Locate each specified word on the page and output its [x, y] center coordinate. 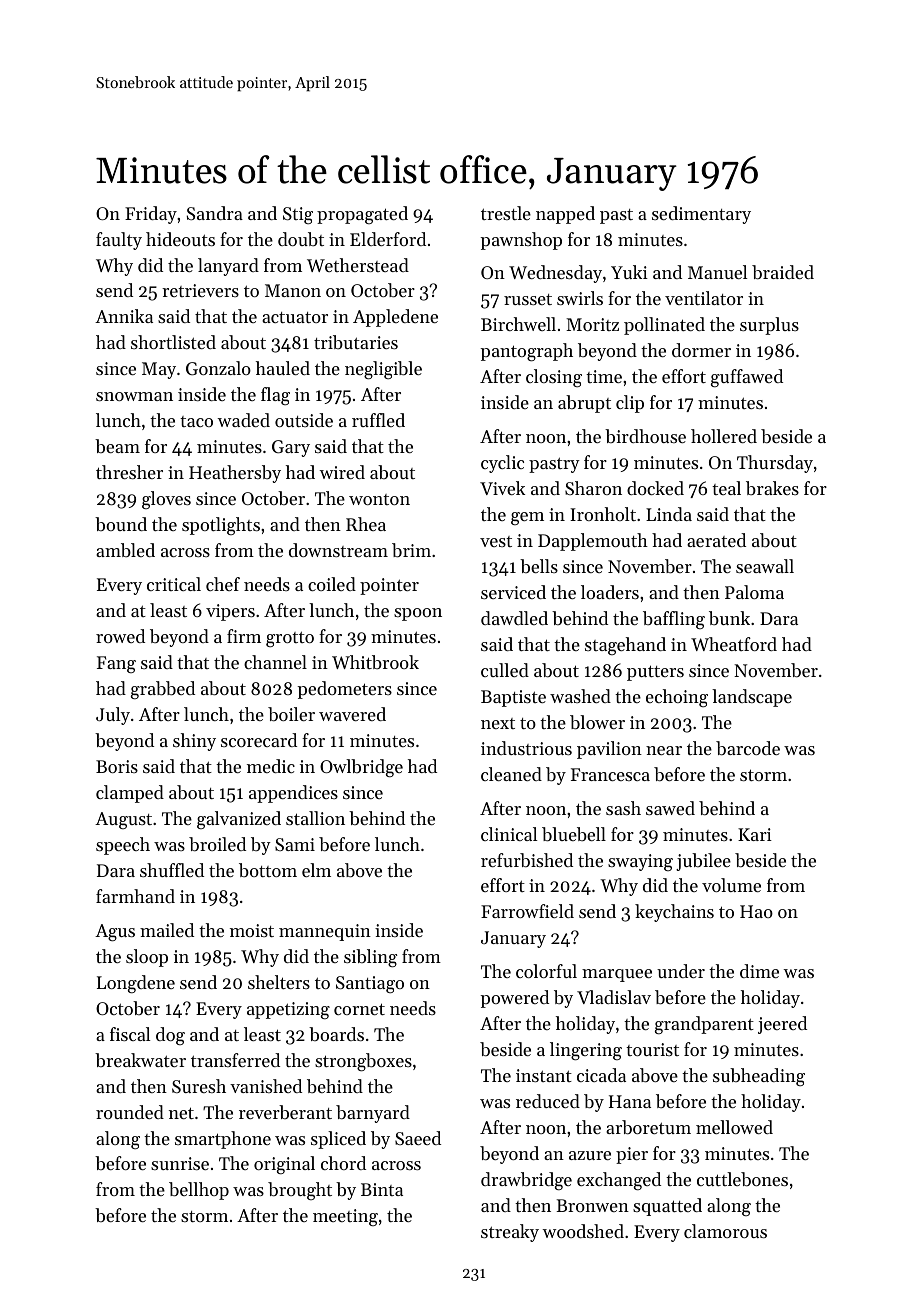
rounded [130, 1112]
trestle [506, 213]
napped [565, 215]
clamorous [725, 1231]
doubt [301, 239]
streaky [510, 1233]
